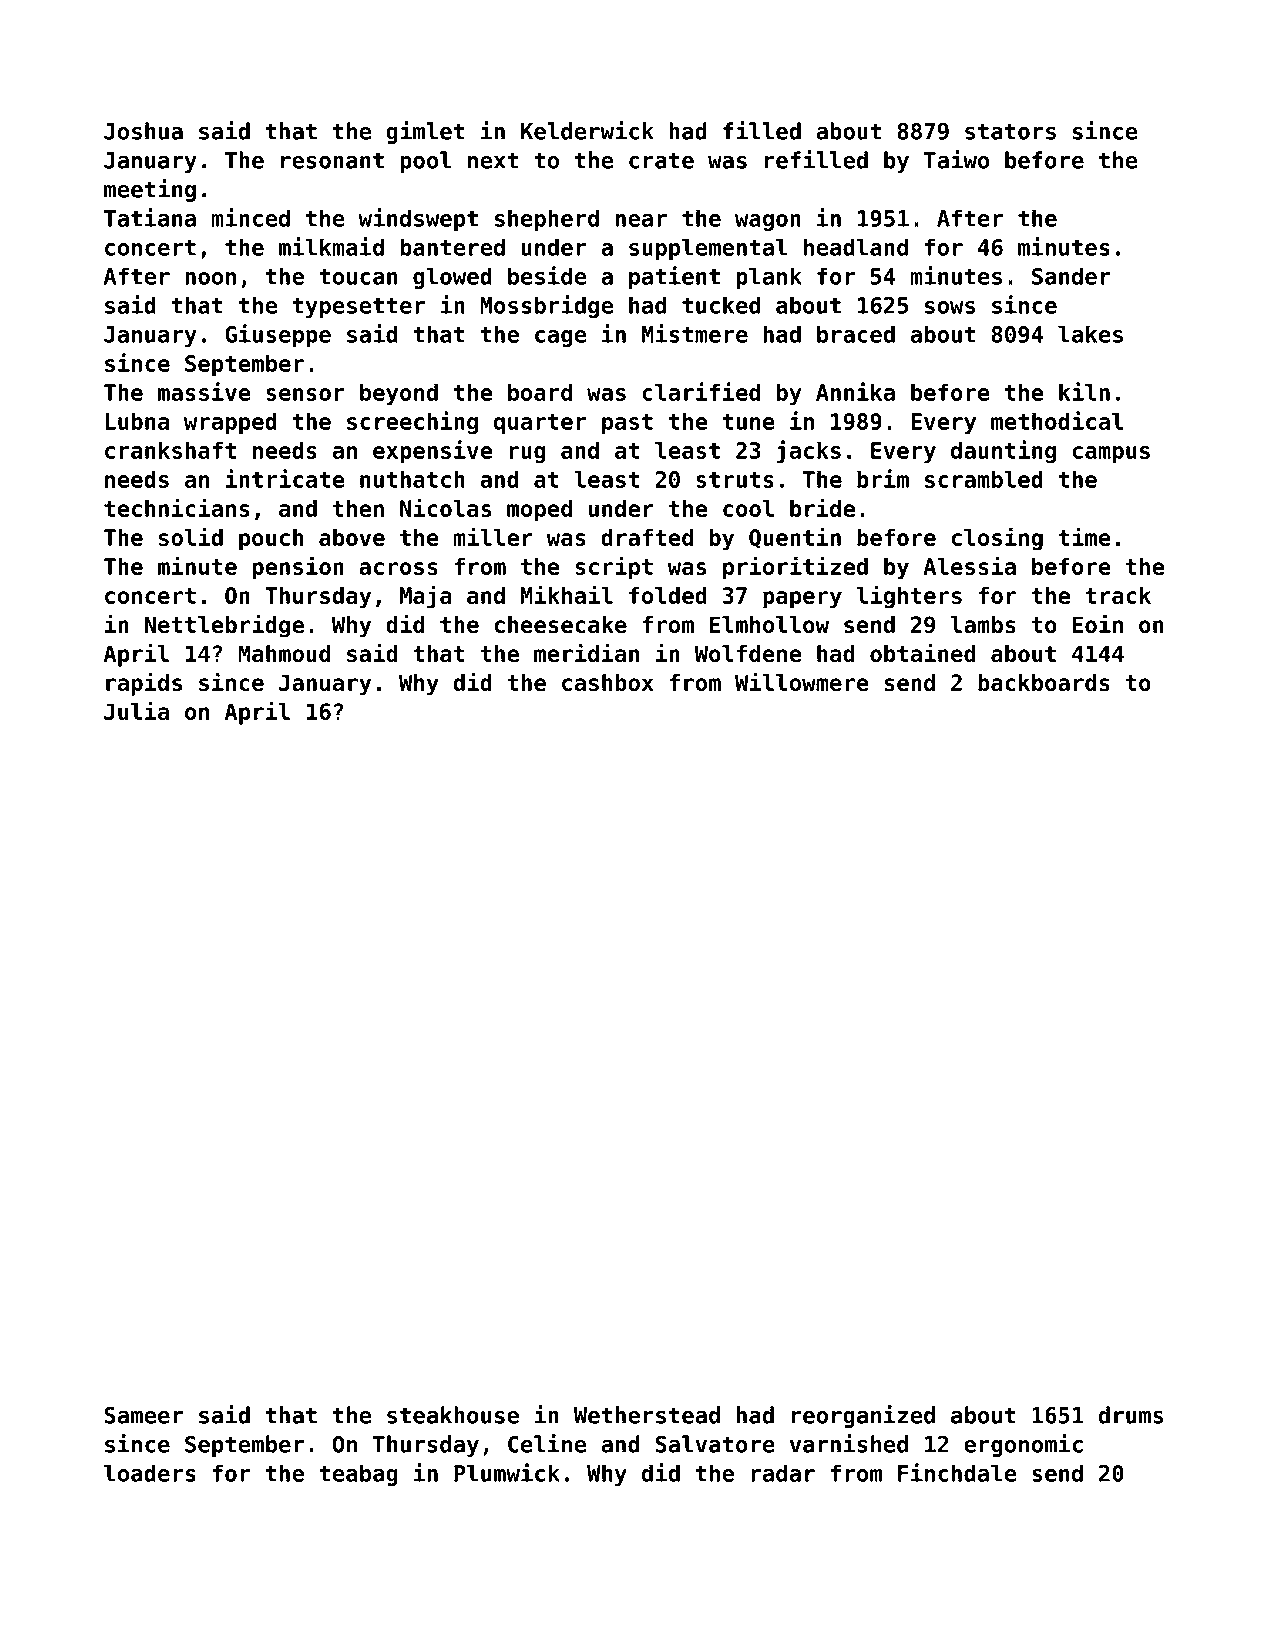 Image resolution: width=1271 pixels, height=1645 pixels. I want to click on stators, so click(1010, 131).
